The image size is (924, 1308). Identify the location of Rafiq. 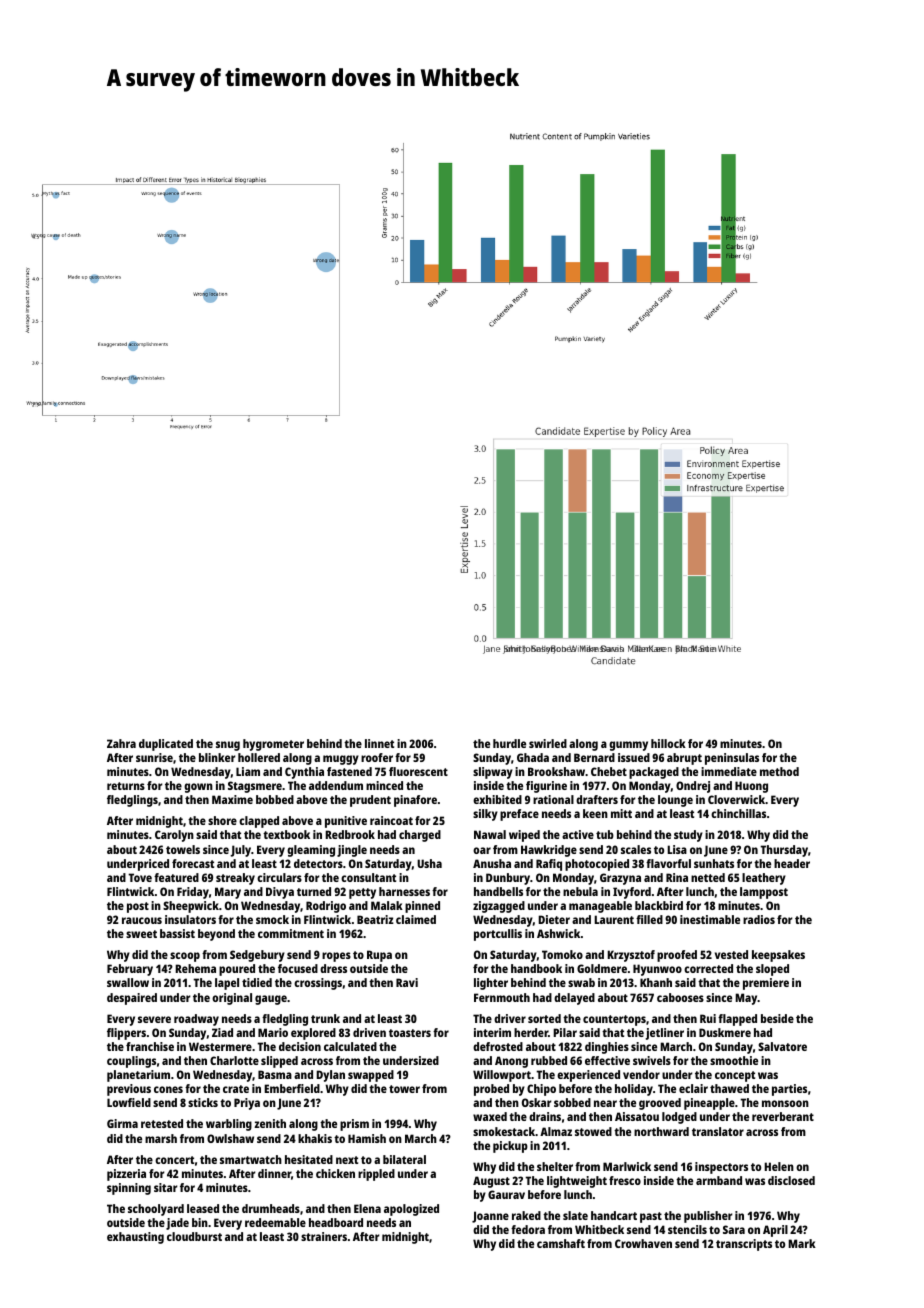
(549, 865).
